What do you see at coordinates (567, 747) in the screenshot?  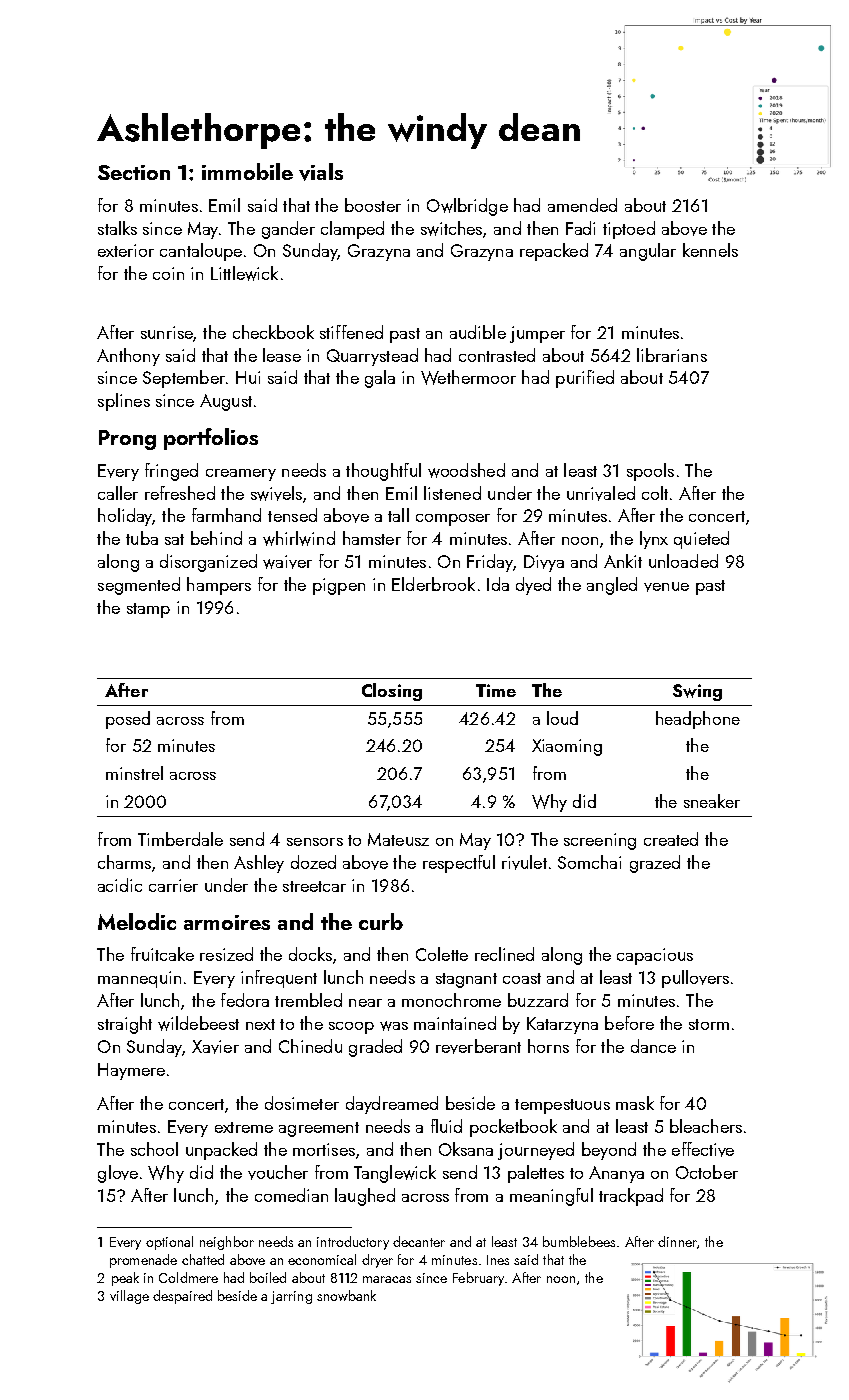 I see `Xiaoming` at bounding box center [567, 747].
